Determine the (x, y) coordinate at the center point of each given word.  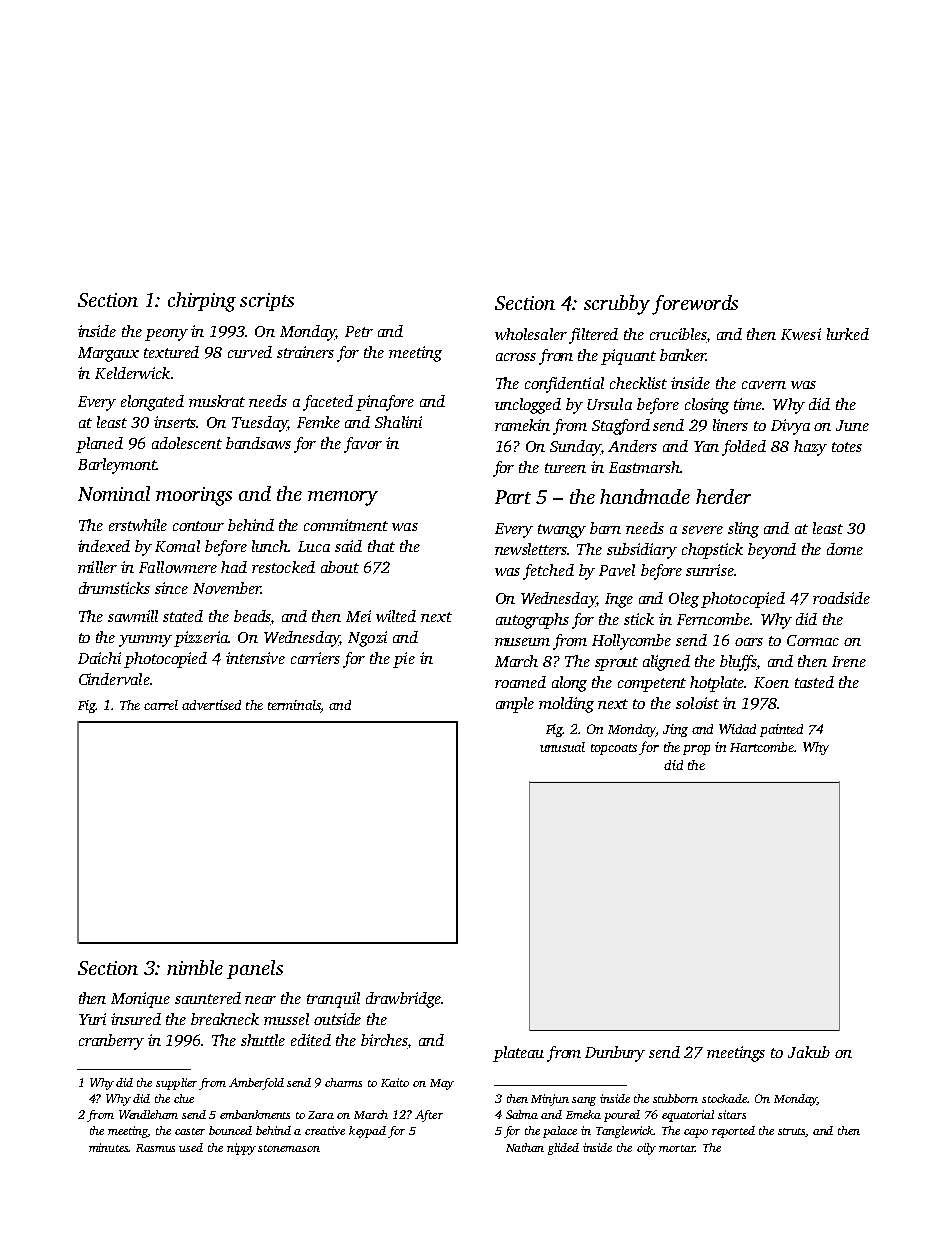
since (171, 588)
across (516, 357)
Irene (849, 661)
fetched (548, 572)
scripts (267, 302)
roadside (841, 598)
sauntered (208, 998)
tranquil (333, 1000)
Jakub (809, 1052)
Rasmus (155, 1148)
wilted (396, 616)
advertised (211, 705)
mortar (677, 1148)
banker (683, 355)
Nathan (525, 1147)
